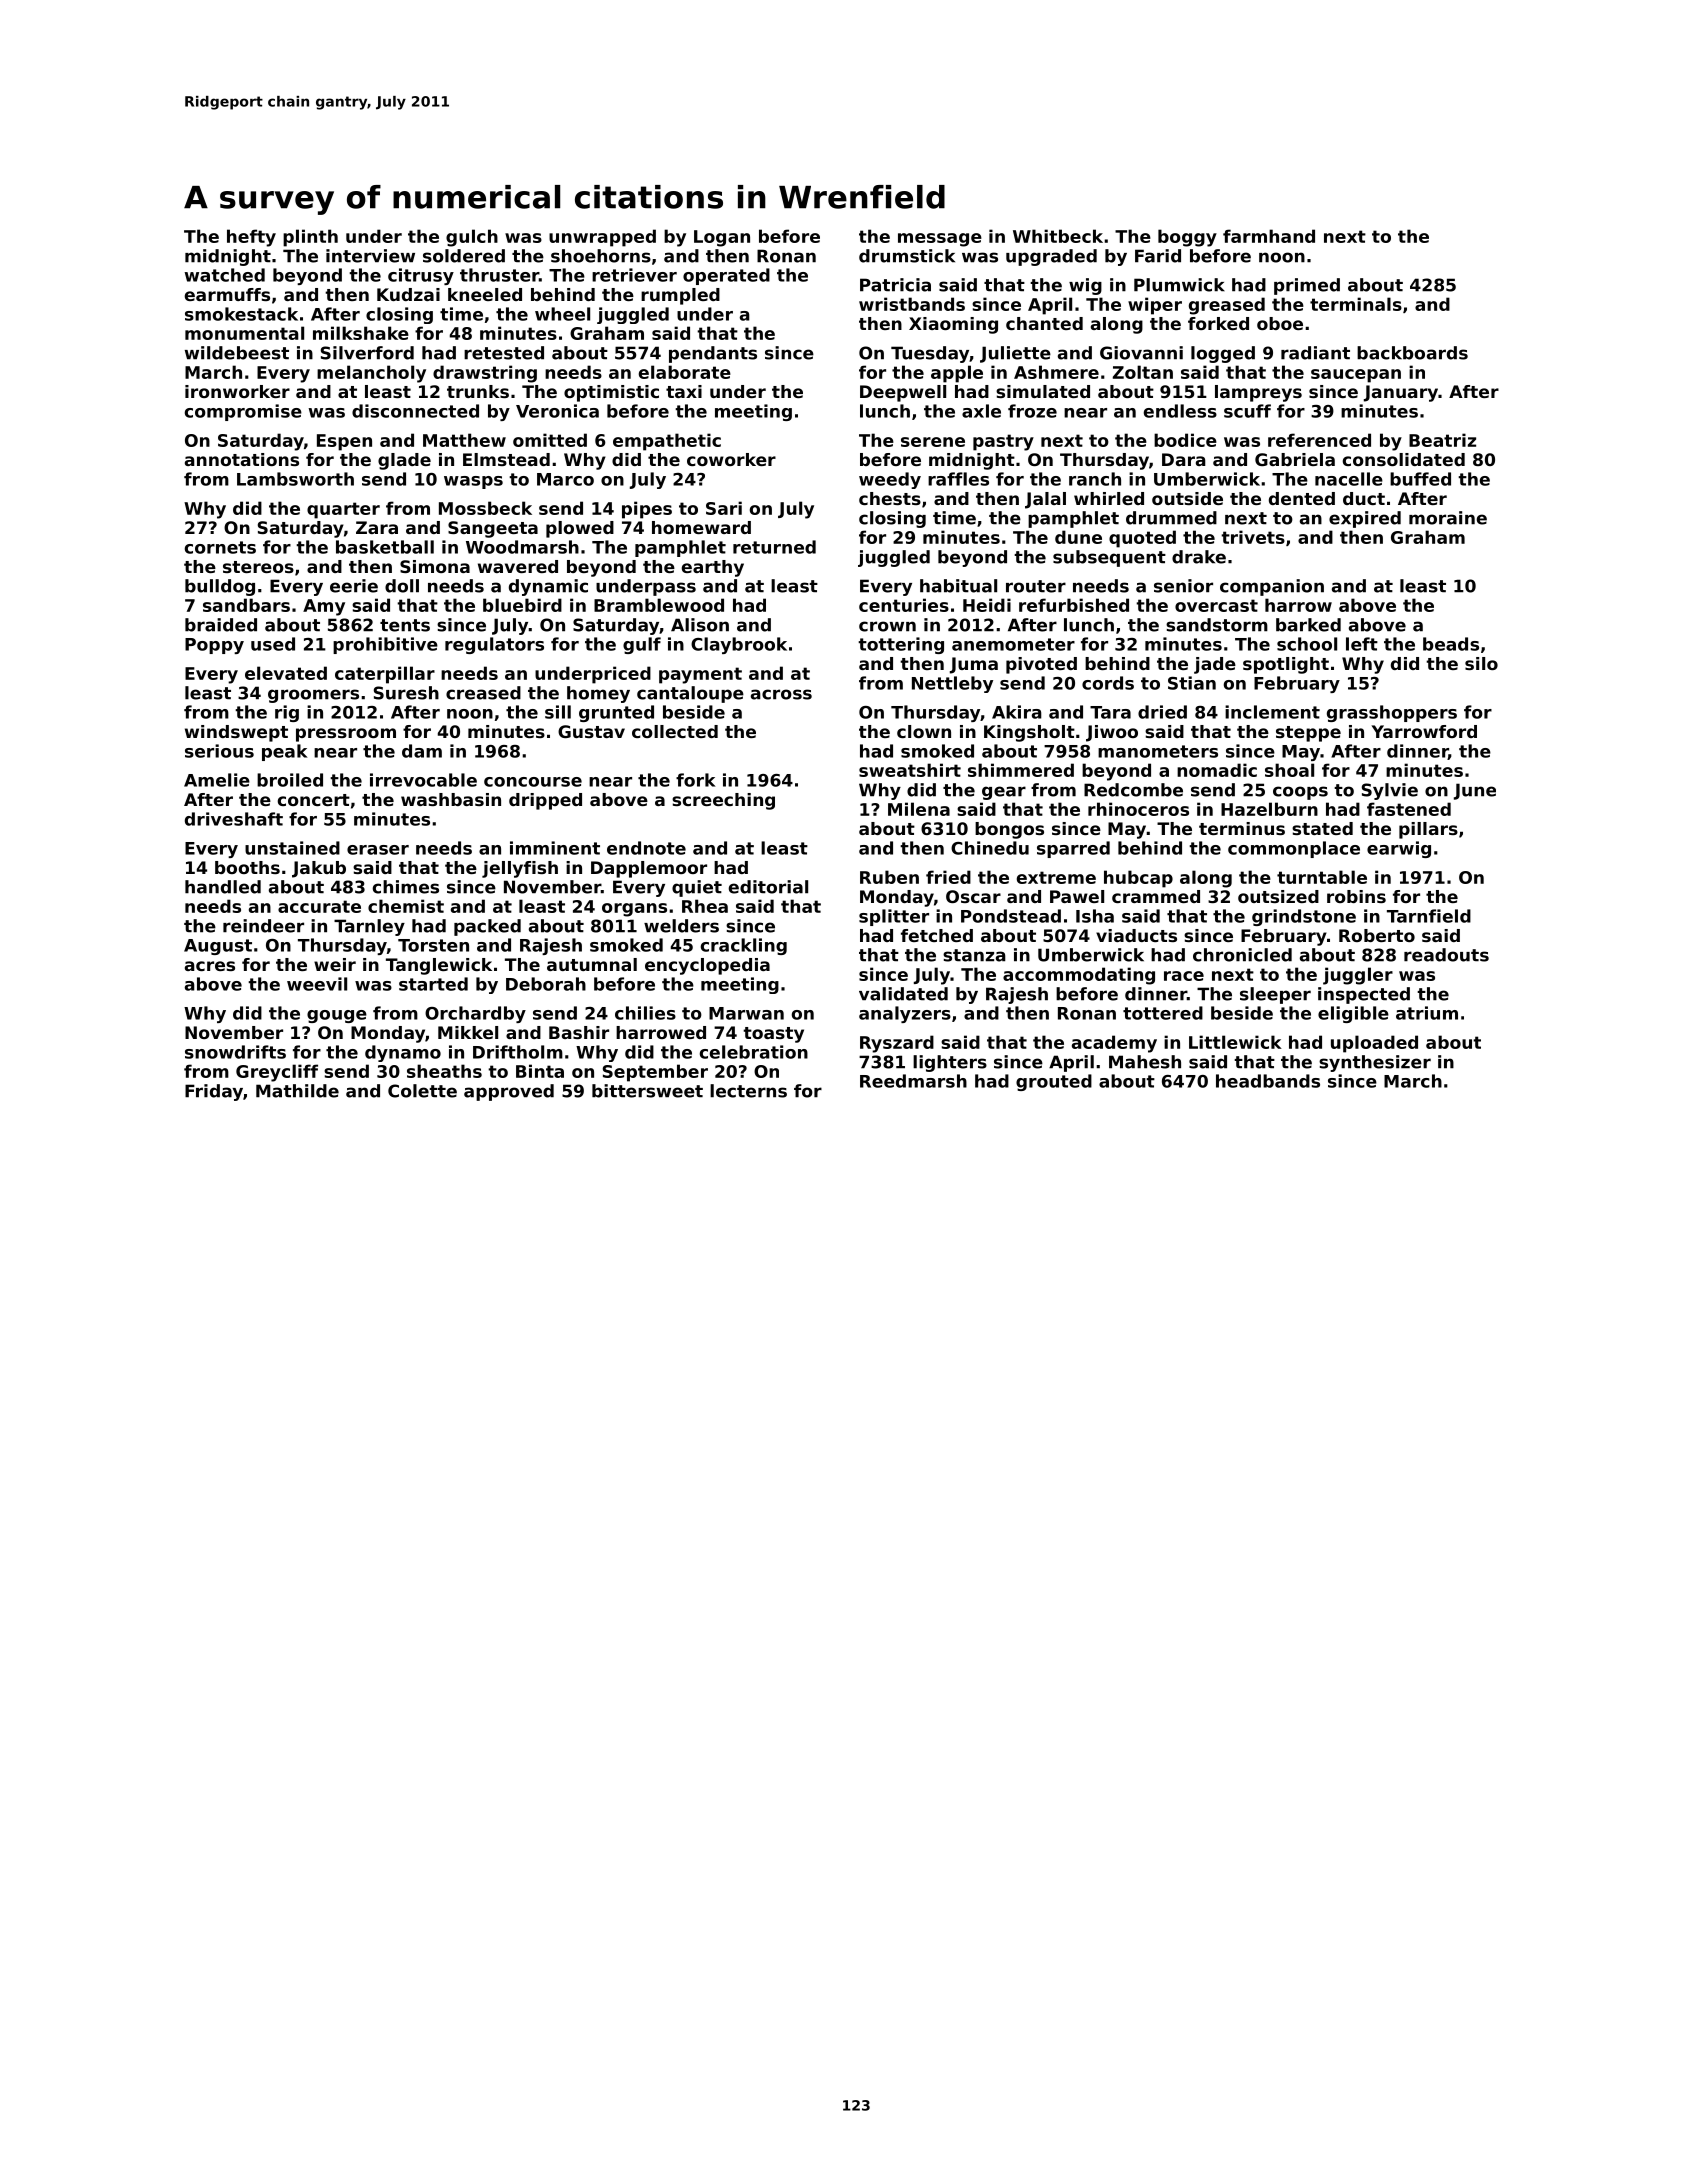 This screenshot has height=2178, width=1683. What do you see at coordinates (744, 946) in the screenshot?
I see `crackling` at bounding box center [744, 946].
